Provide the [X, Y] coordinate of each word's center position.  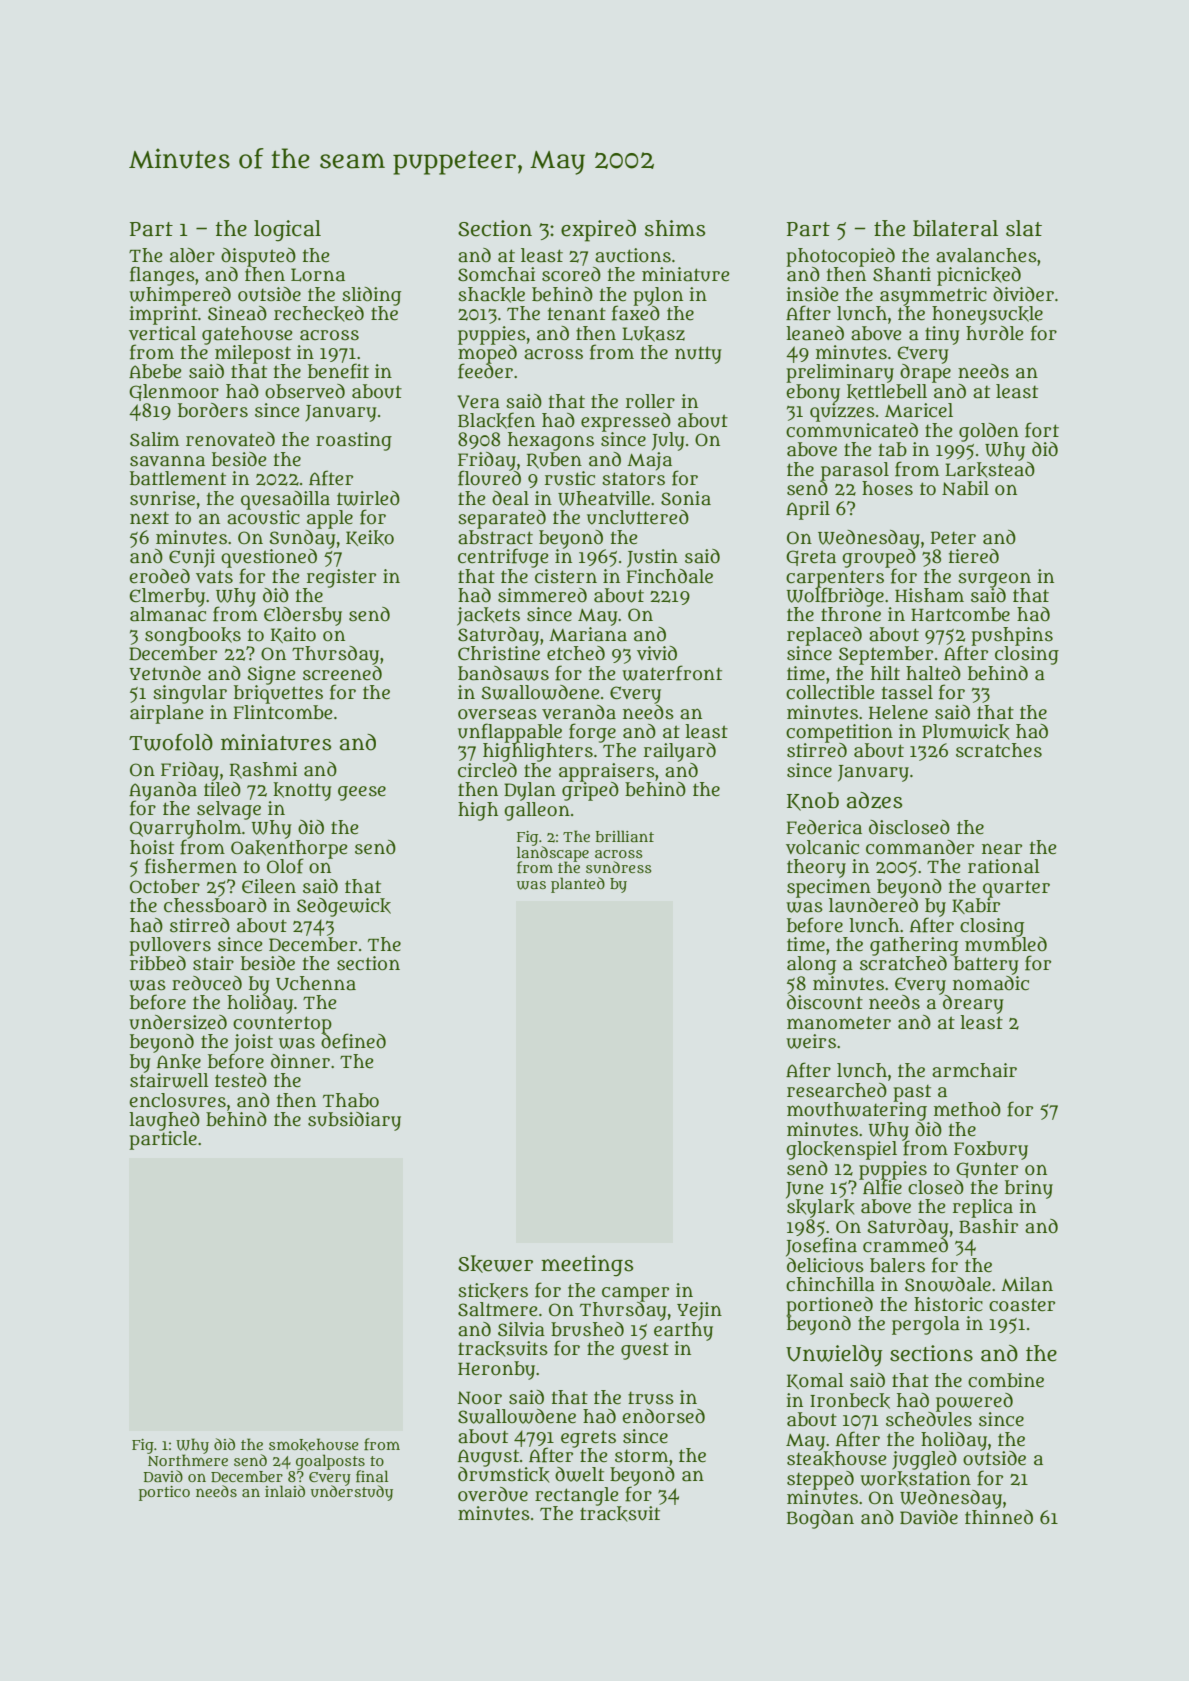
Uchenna [316, 983]
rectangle [577, 1496]
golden [989, 432]
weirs [811, 1041]
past [912, 1093]
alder [192, 255]
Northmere [188, 1460]
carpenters [835, 578]
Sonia [686, 498]
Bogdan [820, 1519]
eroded [159, 576]
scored [571, 274]
